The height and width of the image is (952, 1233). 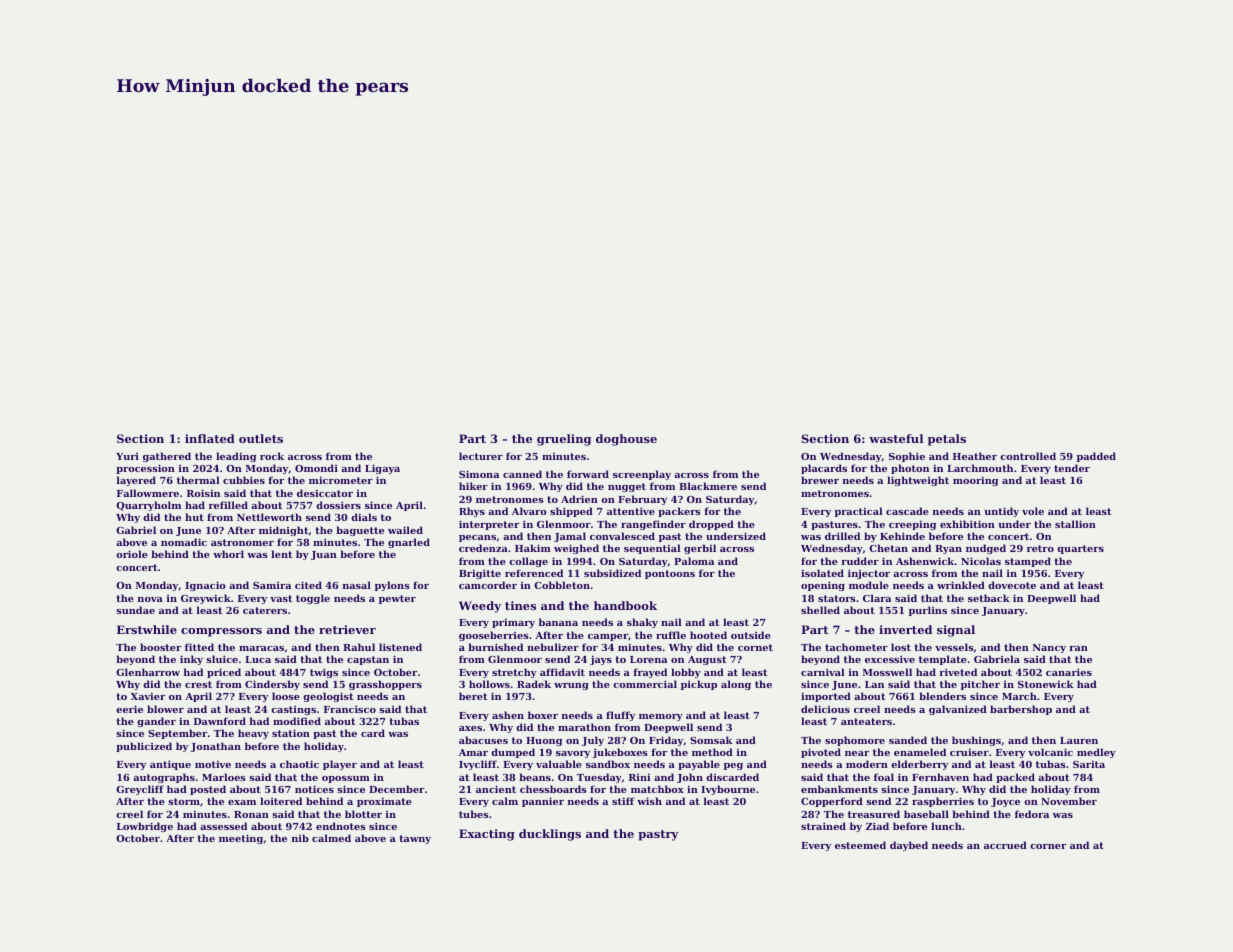 What do you see at coordinates (909, 846) in the image?
I see `daybed` at bounding box center [909, 846].
